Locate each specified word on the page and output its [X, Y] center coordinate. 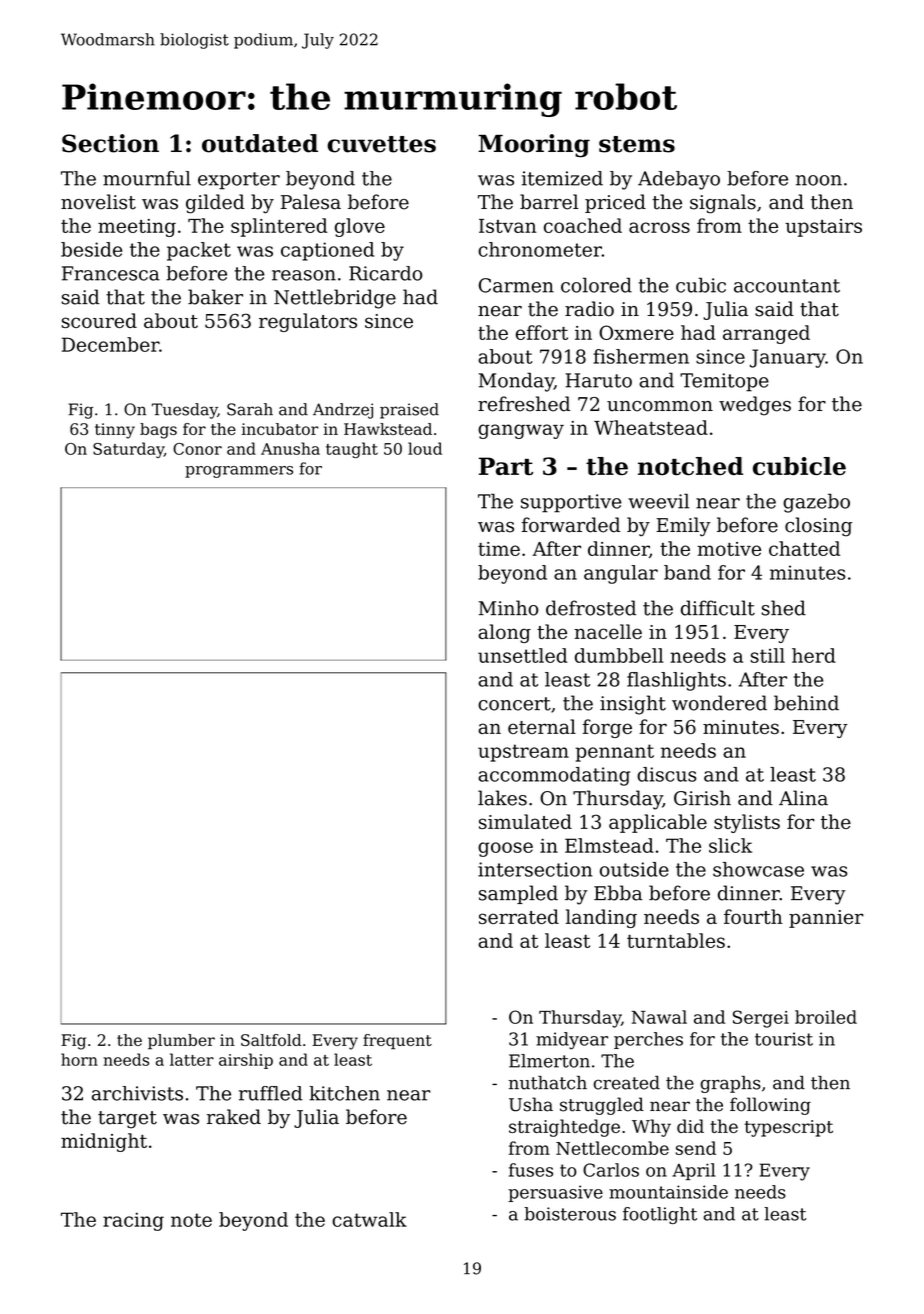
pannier [826, 919]
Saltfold [271, 1040]
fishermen [641, 356]
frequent [397, 1042]
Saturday [128, 450]
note [191, 1220]
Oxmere [636, 332]
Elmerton [549, 1061]
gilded [215, 204]
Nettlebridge [335, 299]
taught [352, 450]
